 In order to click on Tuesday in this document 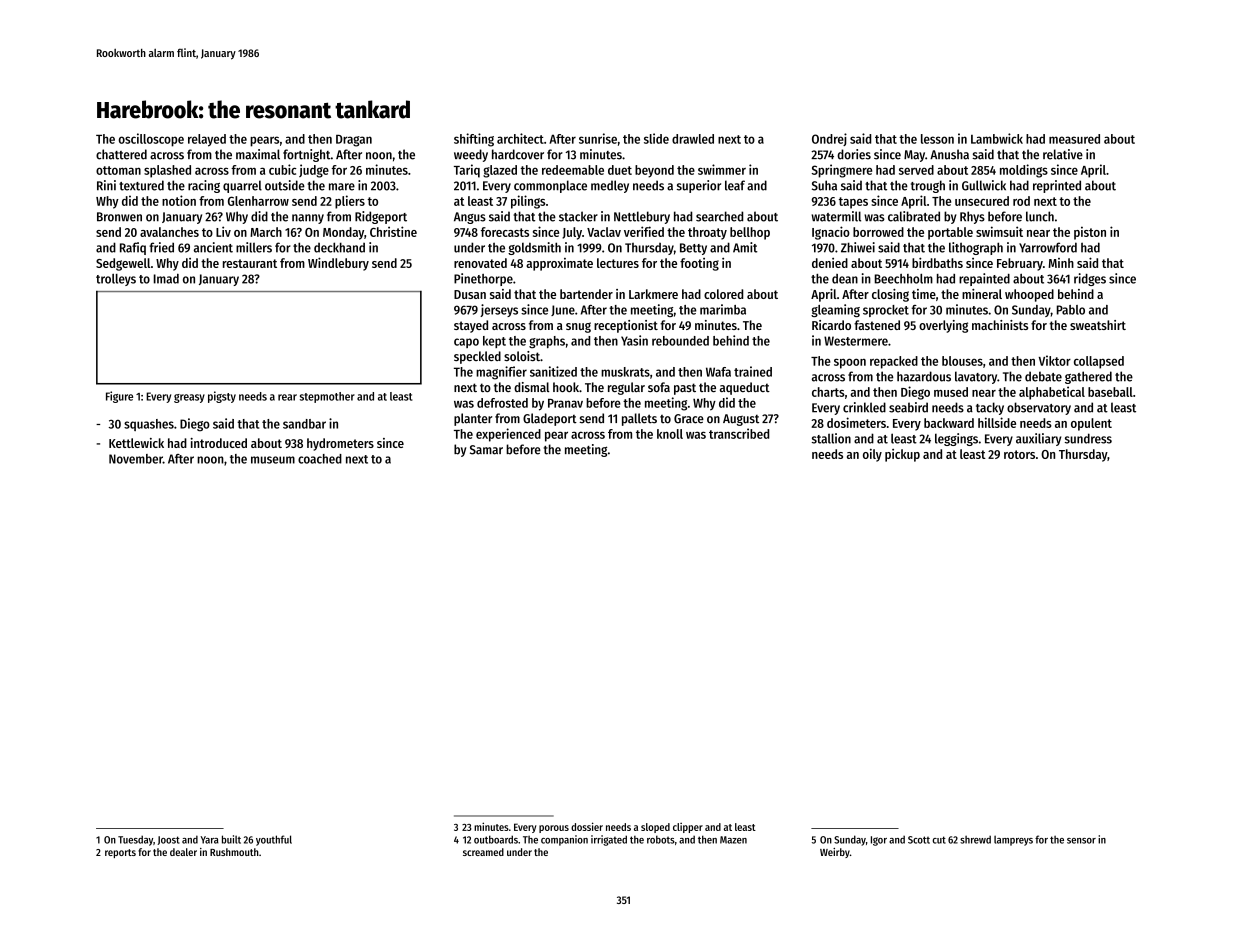, I will do `click(135, 840)`.
